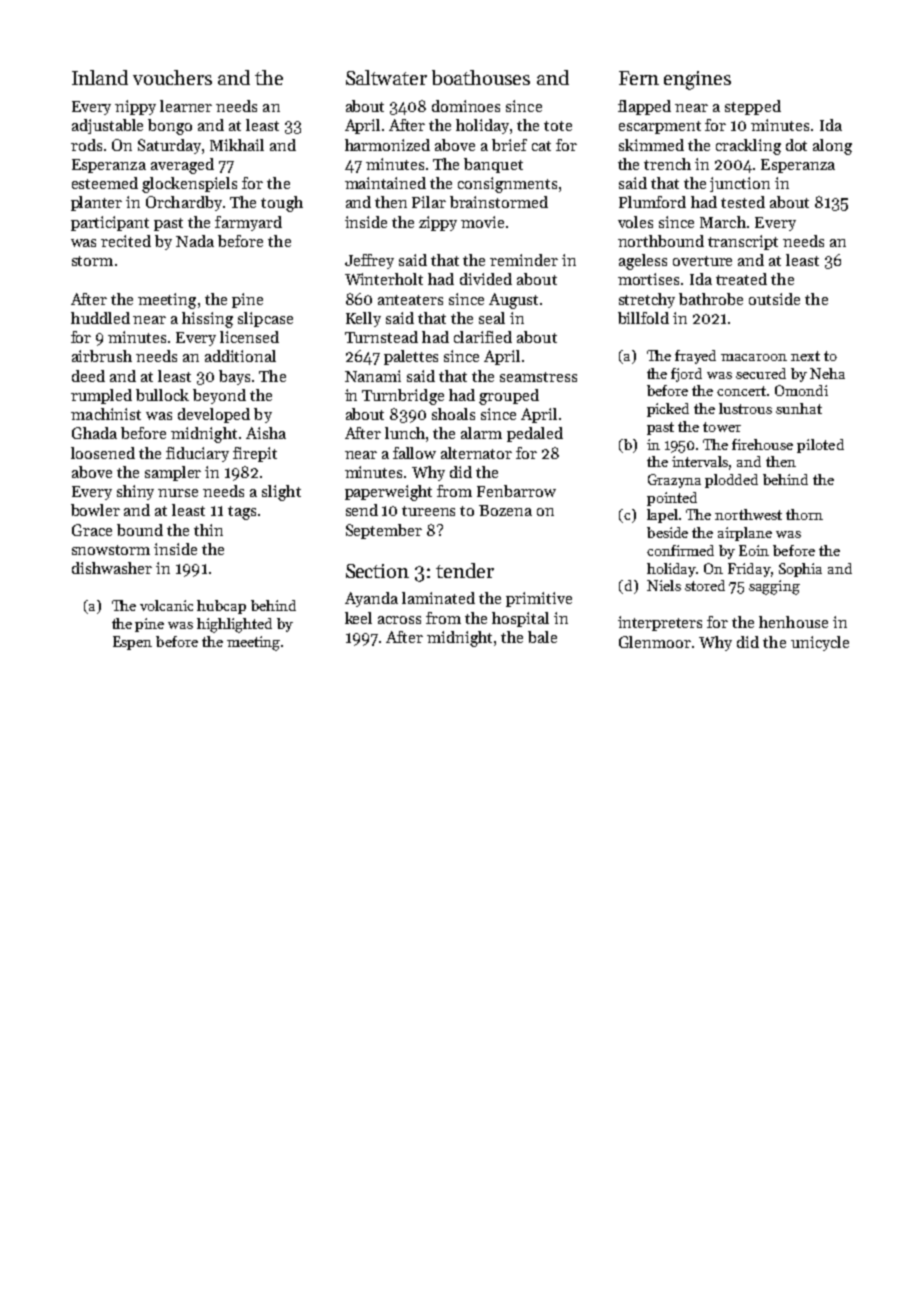  Describe the element at coordinates (644, 107) in the screenshot. I see `flapped` at that location.
